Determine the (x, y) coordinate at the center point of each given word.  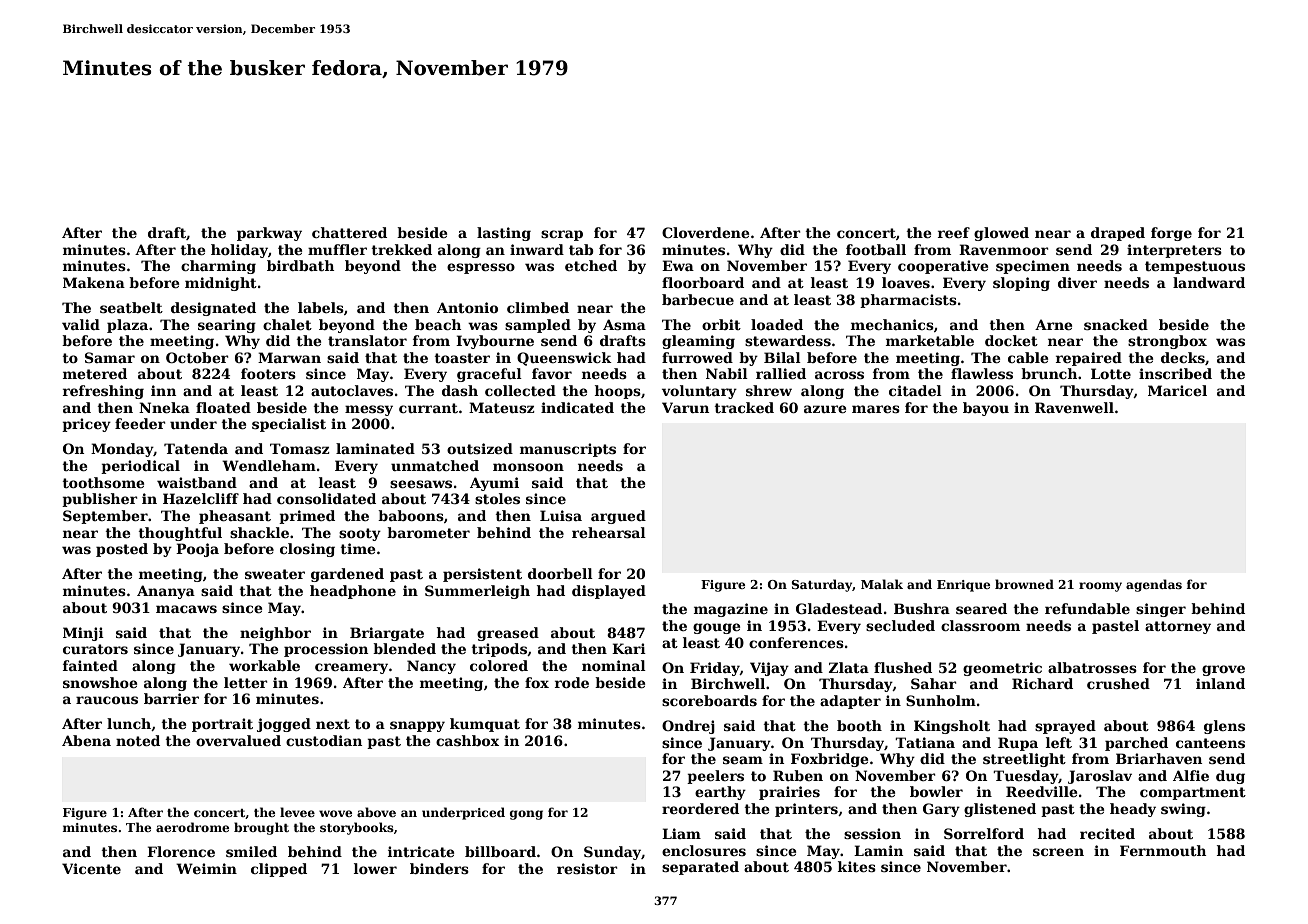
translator (367, 340)
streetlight (1024, 760)
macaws (186, 609)
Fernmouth (1163, 850)
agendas (1154, 585)
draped (1118, 234)
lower (375, 868)
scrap (562, 235)
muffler (337, 249)
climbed (538, 307)
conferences (796, 642)
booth (859, 725)
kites (857, 866)
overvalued (238, 740)
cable (1028, 357)
